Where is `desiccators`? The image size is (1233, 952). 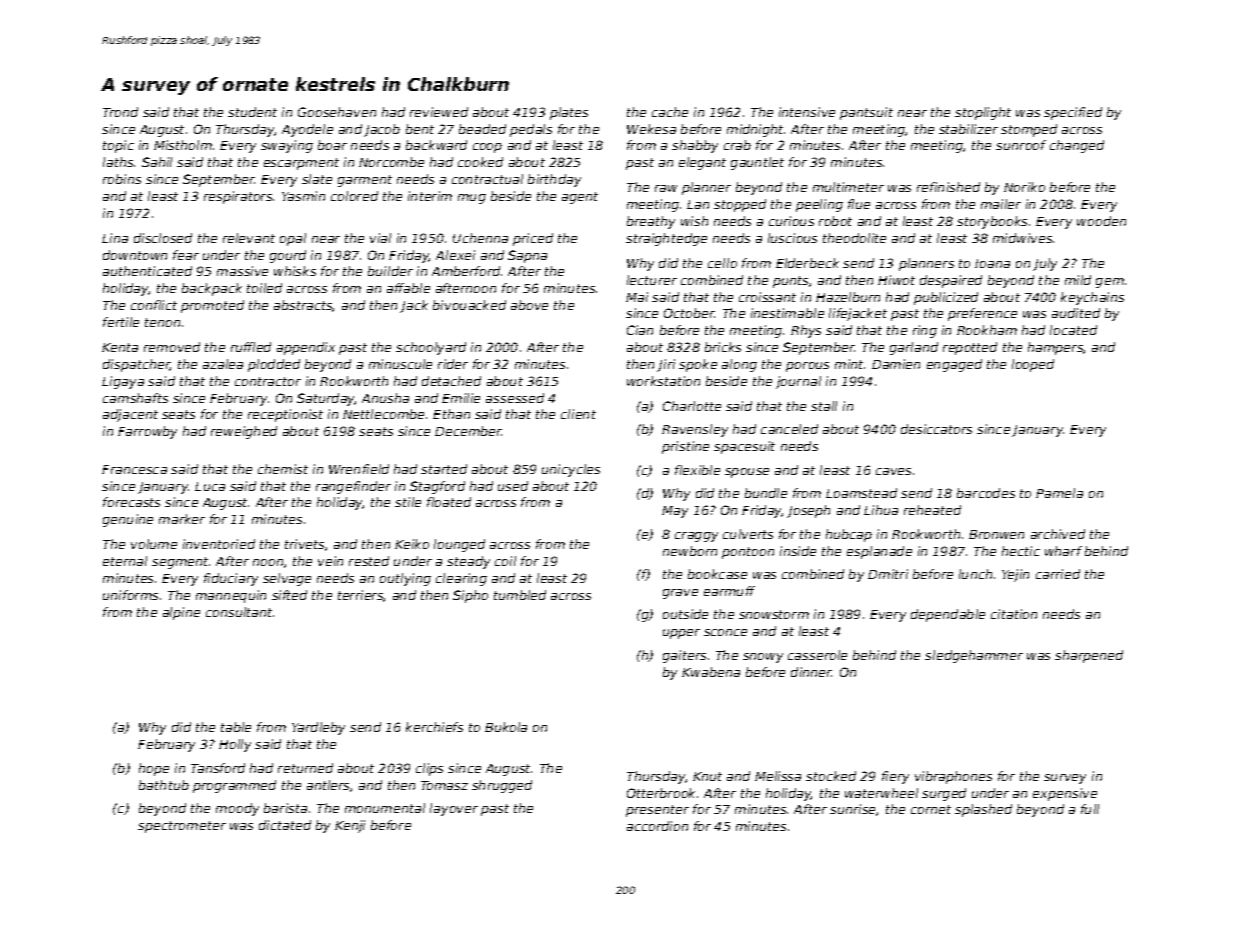
desiccators is located at coordinates (936, 429).
